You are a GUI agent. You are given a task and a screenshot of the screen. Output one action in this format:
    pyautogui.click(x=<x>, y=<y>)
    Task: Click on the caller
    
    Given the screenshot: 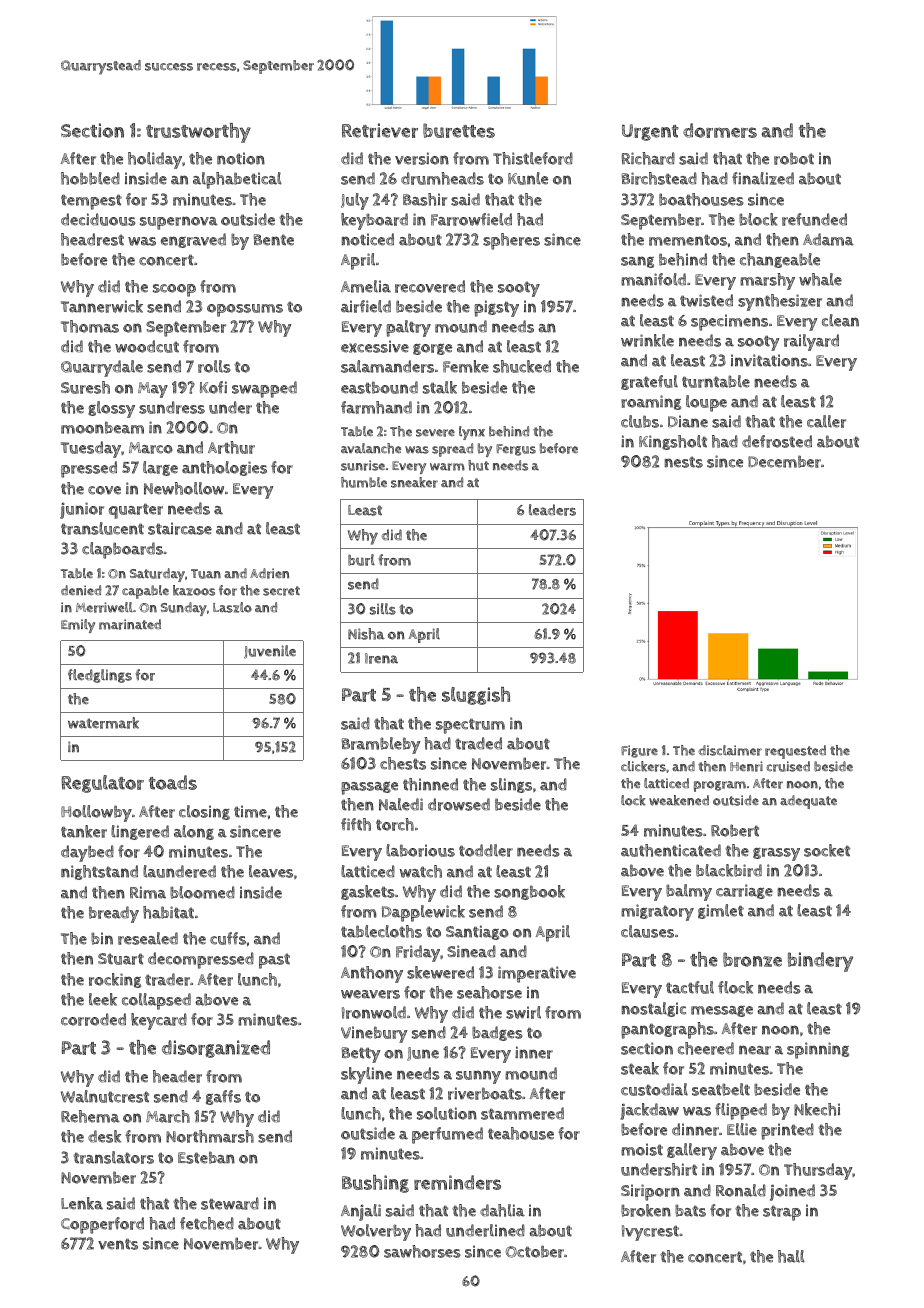 What is the action you would take?
    pyautogui.click(x=826, y=421)
